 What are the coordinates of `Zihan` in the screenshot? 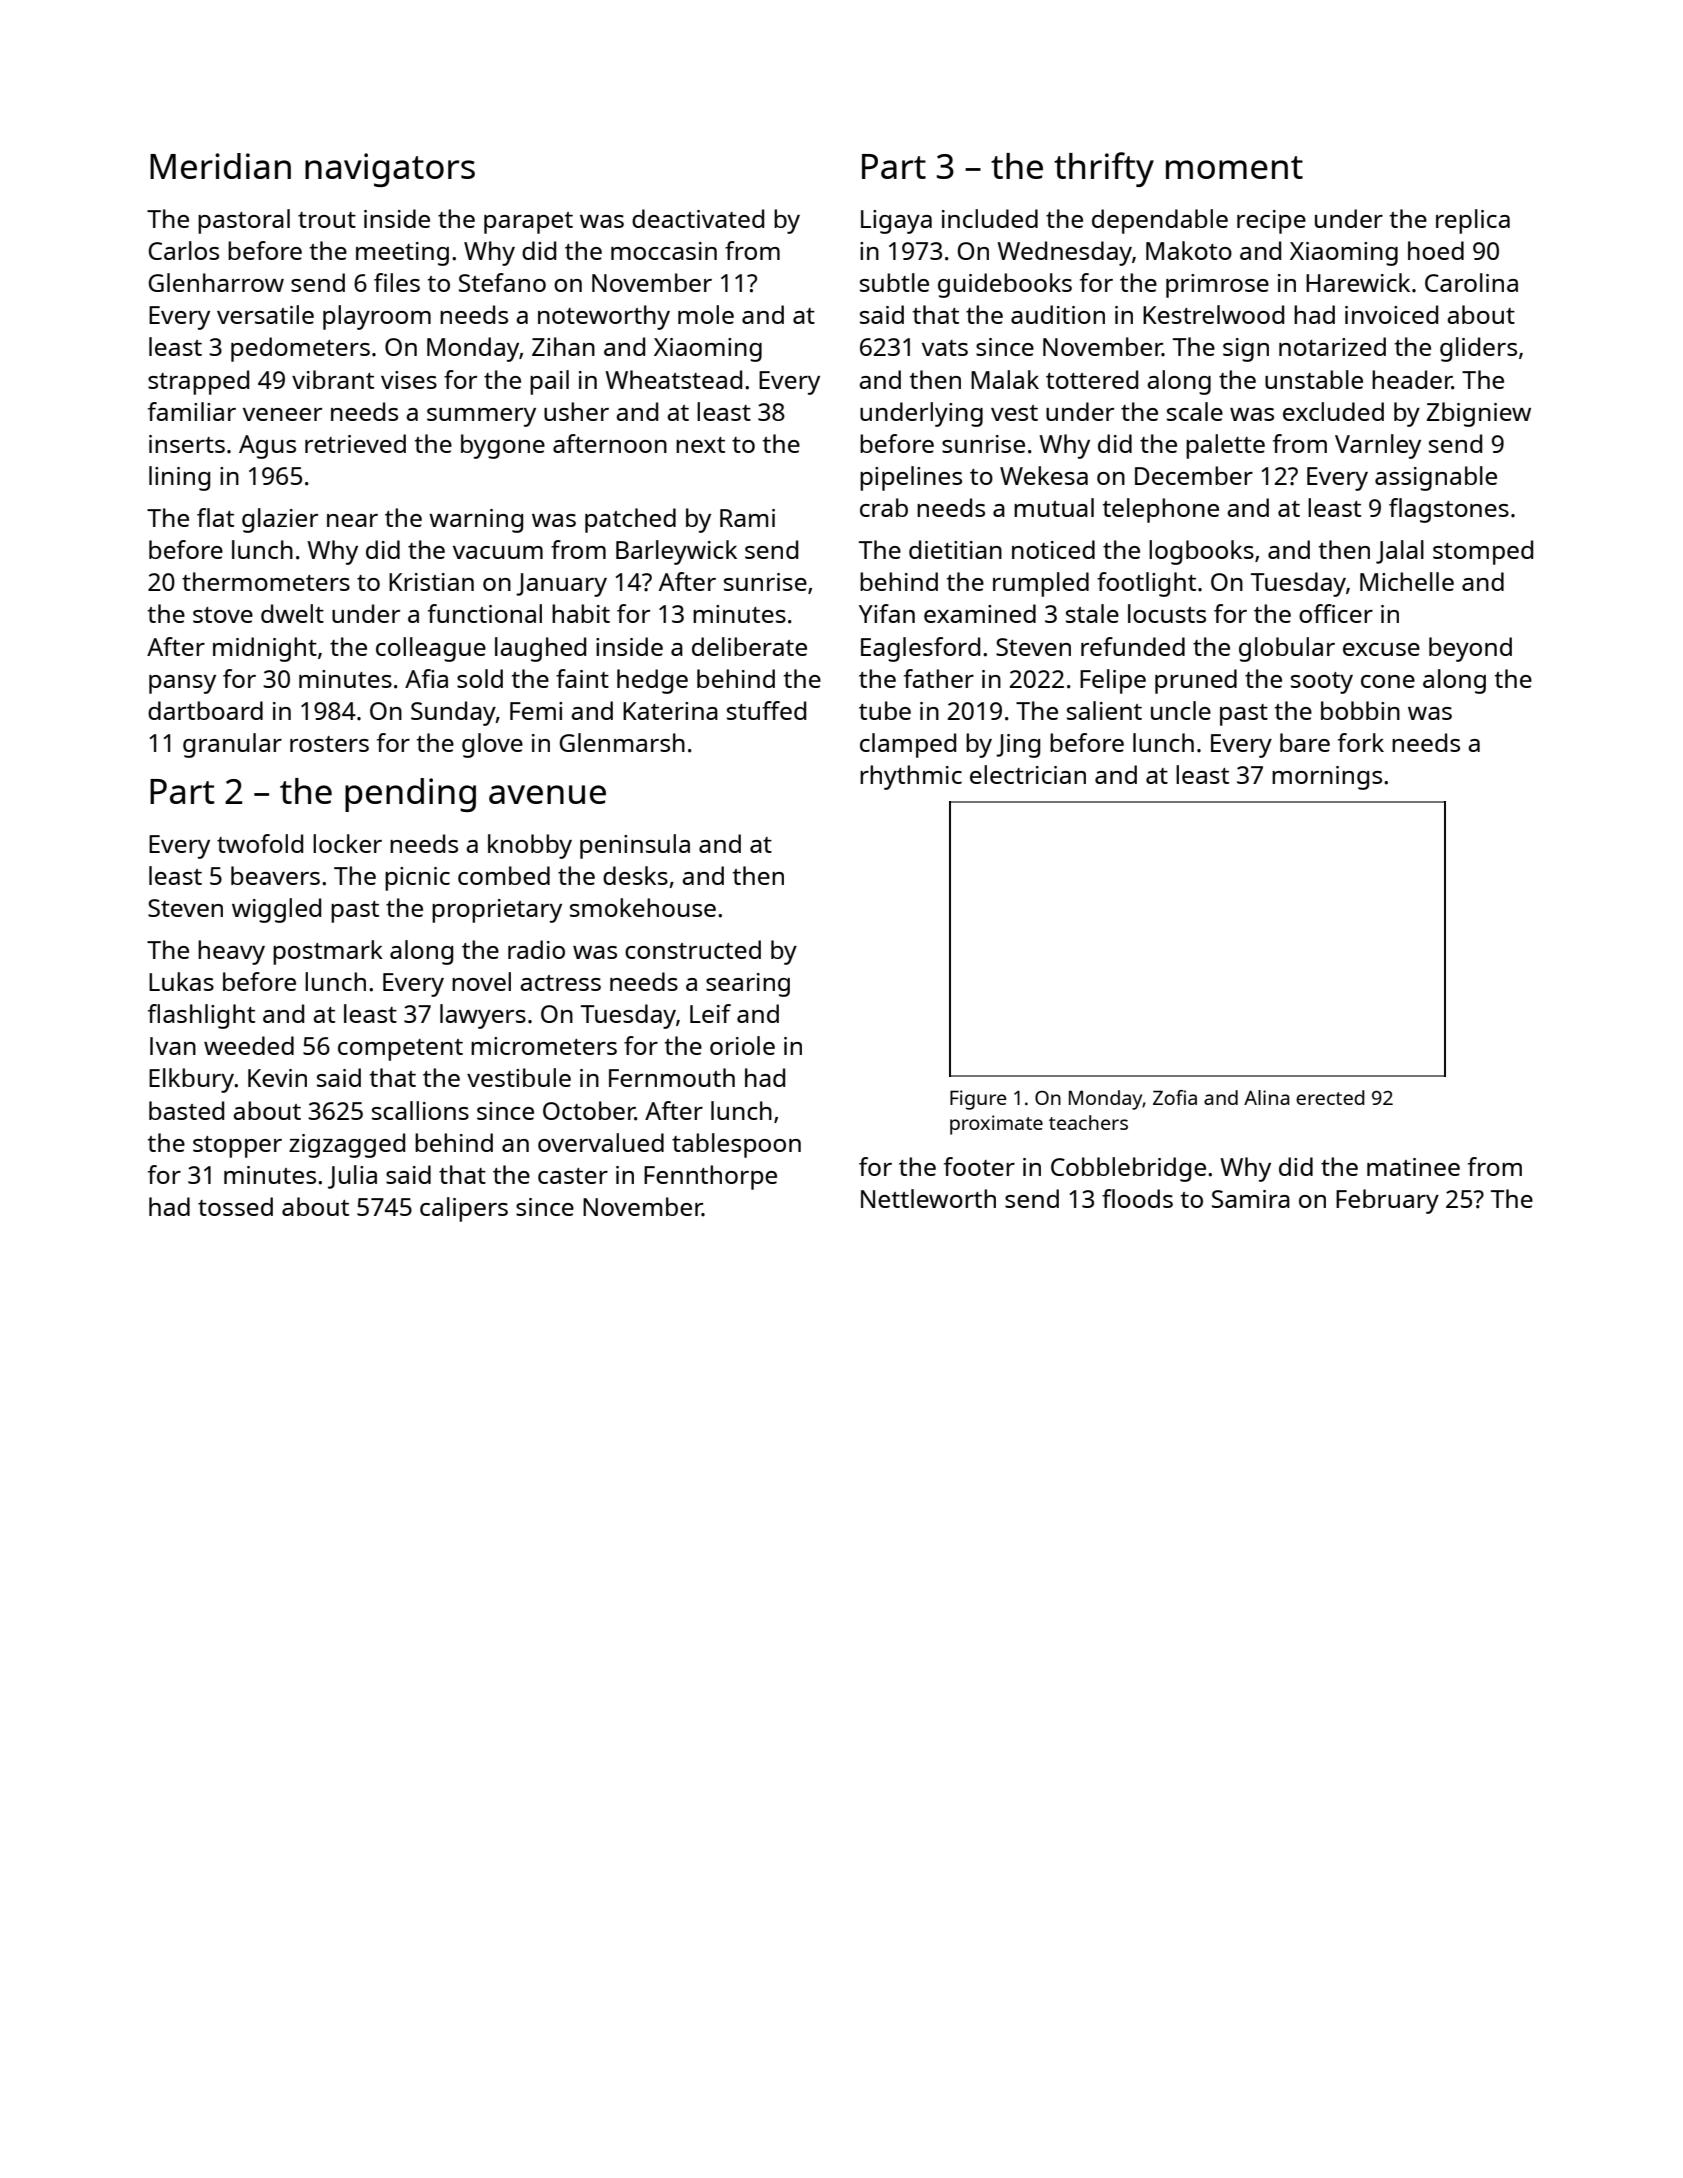 It's located at (563, 346).
